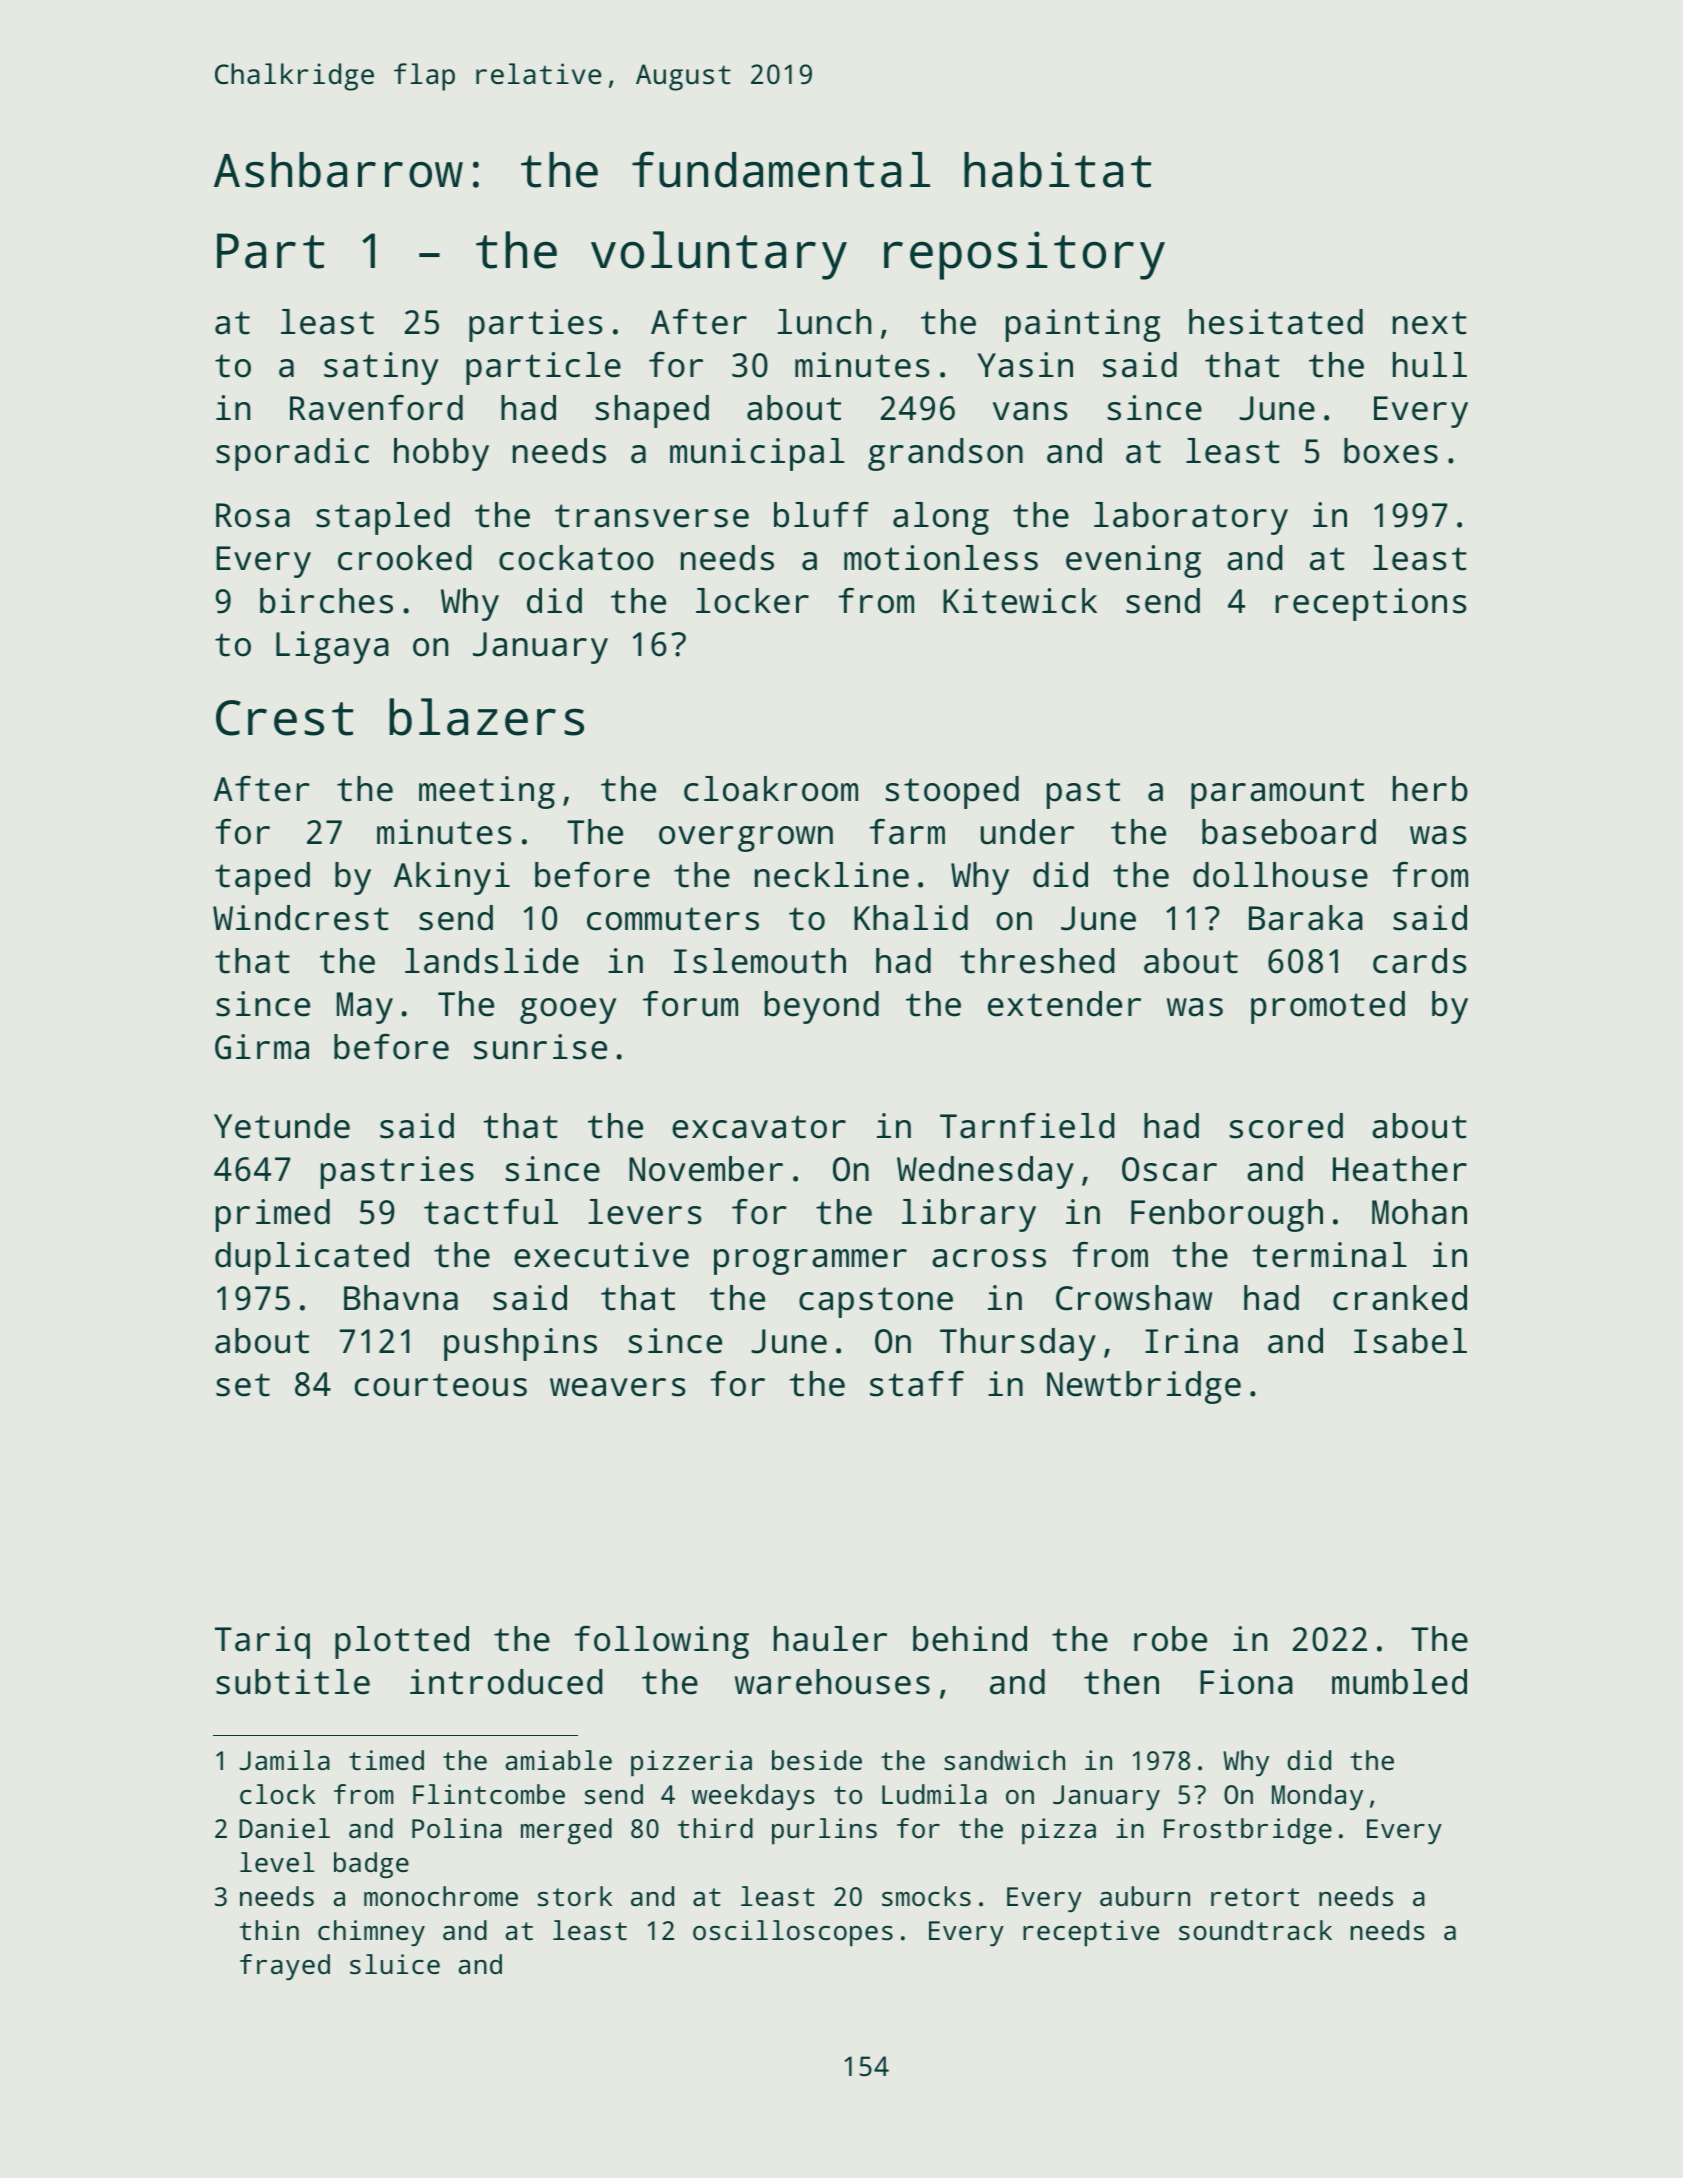  Describe the element at coordinates (441, 1896) in the document. I see `monochrome` at that location.
